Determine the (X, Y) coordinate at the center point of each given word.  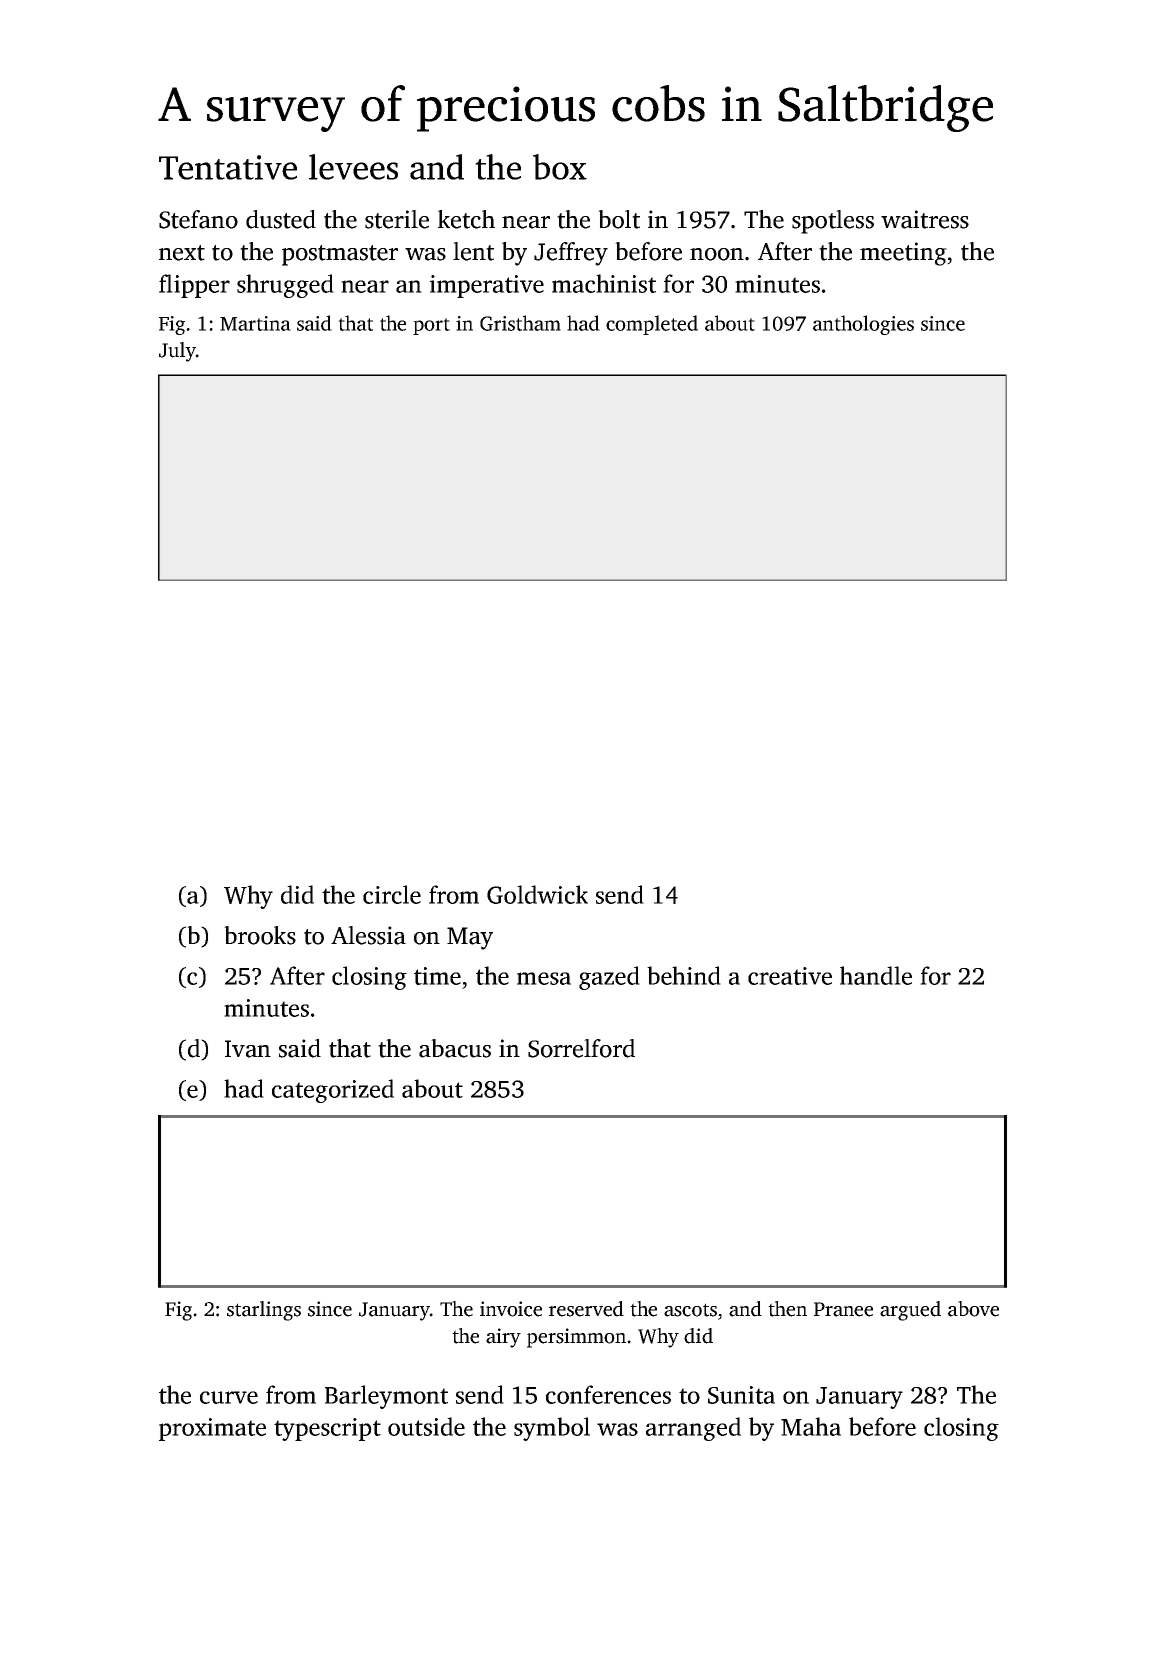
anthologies (863, 325)
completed (652, 325)
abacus (455, 1048)
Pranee (843, 1309)
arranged (693, 1429)
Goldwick (537, 894)
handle (876, 975)
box (560, 167)
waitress (925, 219)
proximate (212, 1429)
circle (392, 894)
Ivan (248, 1049)
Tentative (228, 167)
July (177, 352)
